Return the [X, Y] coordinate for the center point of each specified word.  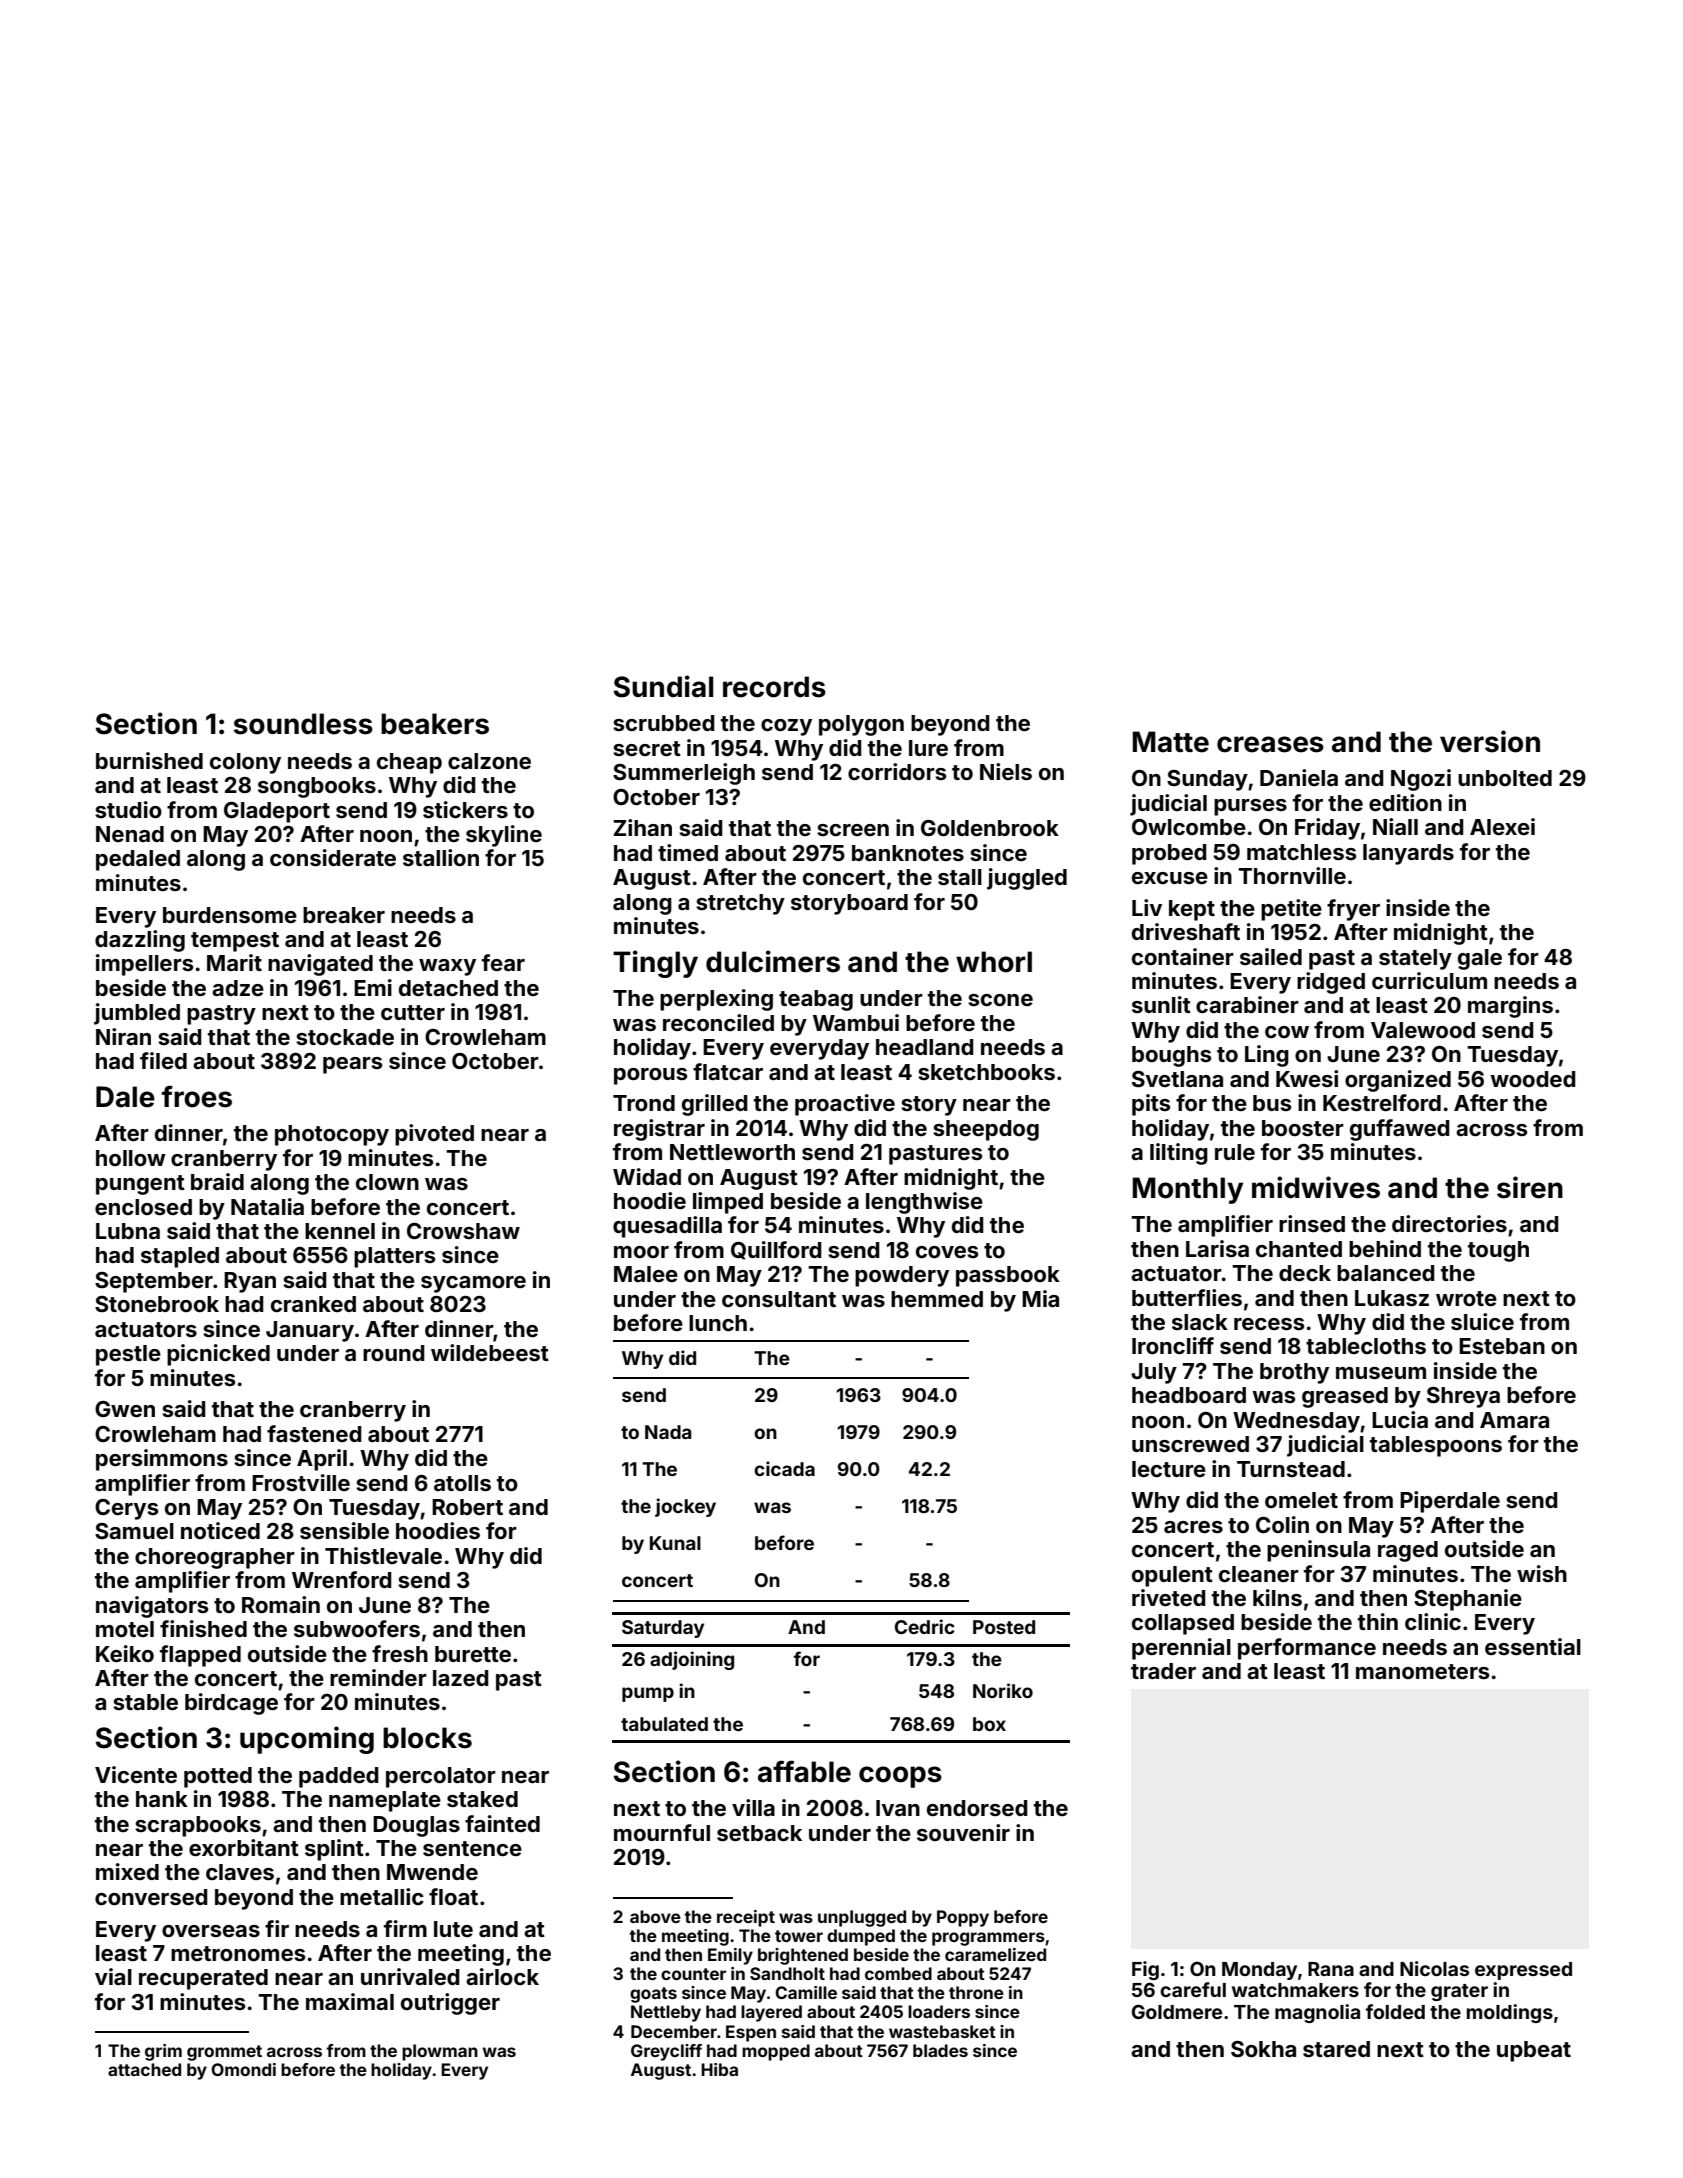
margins [1510, 1007]
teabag [816, 1000]
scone [1000, 1000]
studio [128, 809]
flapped [200, 1656]
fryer [1353, 910]
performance [1307, 1649]
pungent [140, 1185]
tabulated [664, 1724]
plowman [440, 2052]
